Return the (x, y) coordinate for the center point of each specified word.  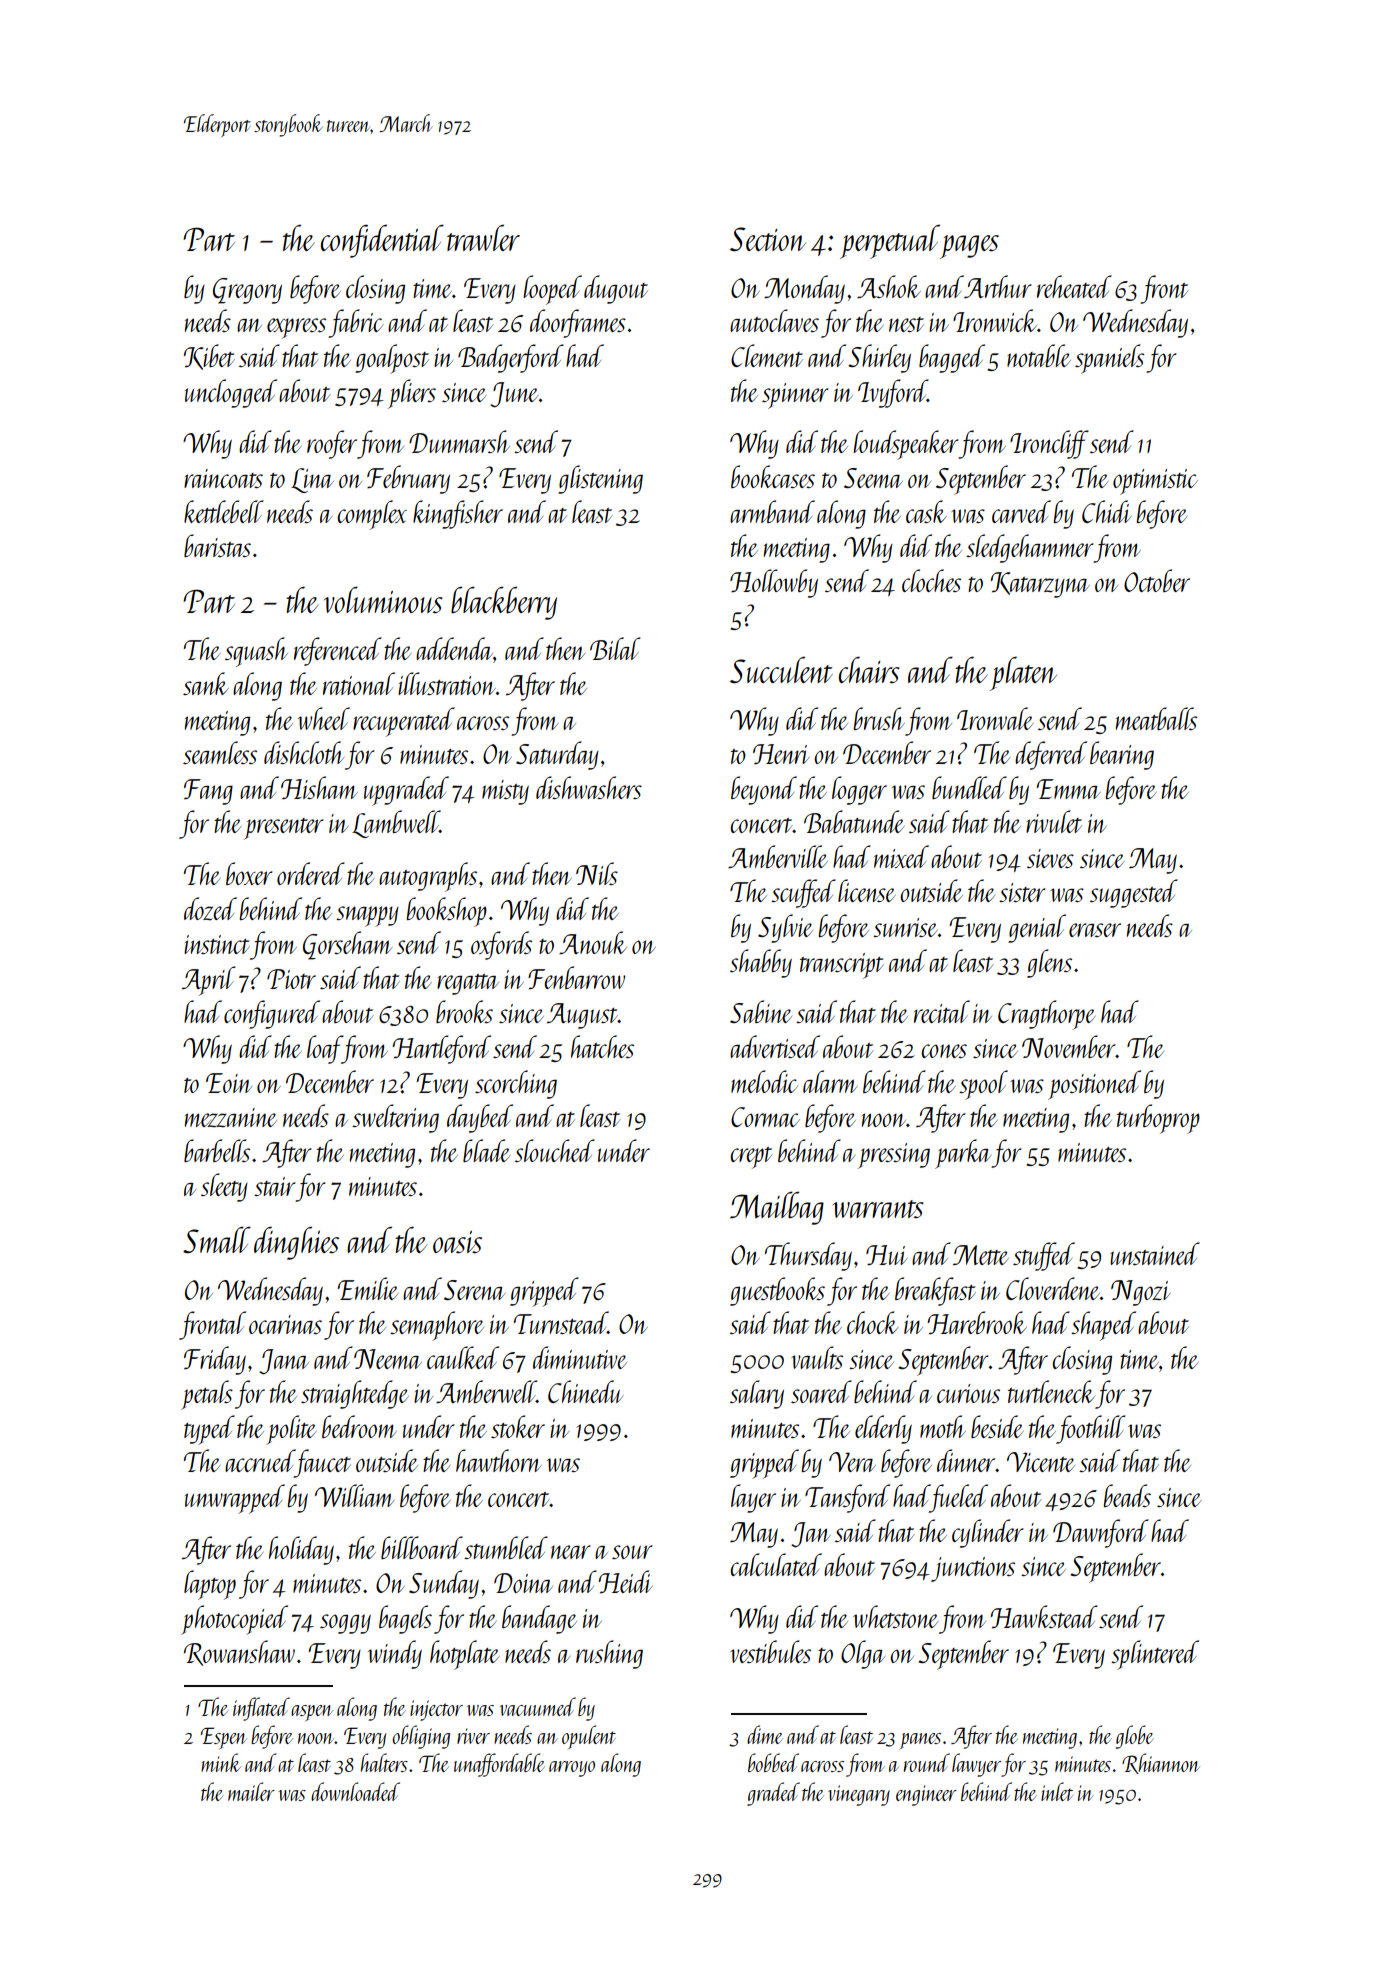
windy (395, 1654)
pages (969, 247)
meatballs (1156, 718)
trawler (483, 237)
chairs (869, 669)
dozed (210, 909)
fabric (356, 323)
